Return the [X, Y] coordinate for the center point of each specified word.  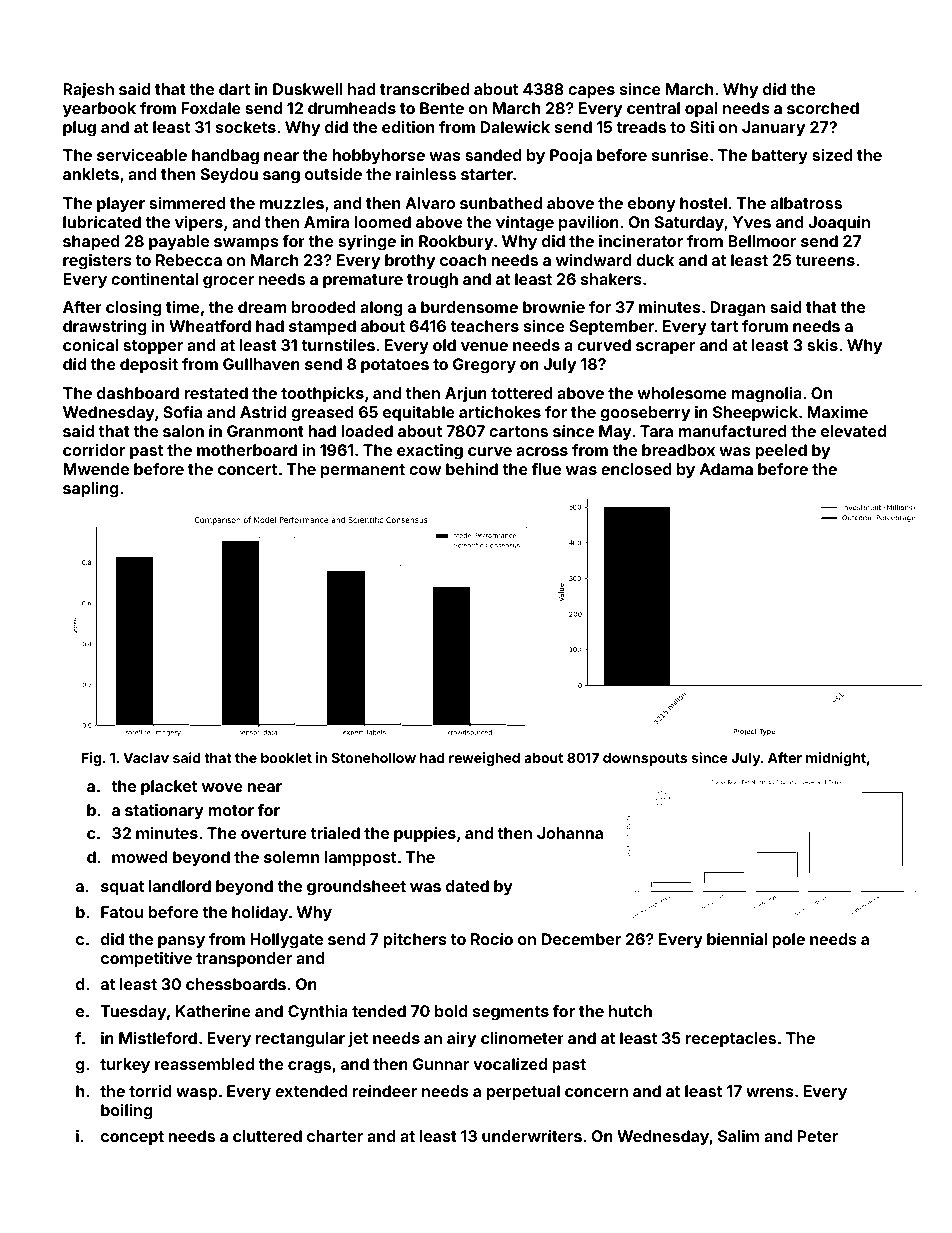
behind [472, 469]
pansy [181, 942]
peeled [781, 452]
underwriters [532, 1136]
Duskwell [308, 89]
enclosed [636, 469]
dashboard [138, 393]
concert [247, 469]
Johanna [570, 833]
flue [546, 469]
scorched [823, 108]
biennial [737, 939]
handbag [225, 157]
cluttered [267, 1136]
